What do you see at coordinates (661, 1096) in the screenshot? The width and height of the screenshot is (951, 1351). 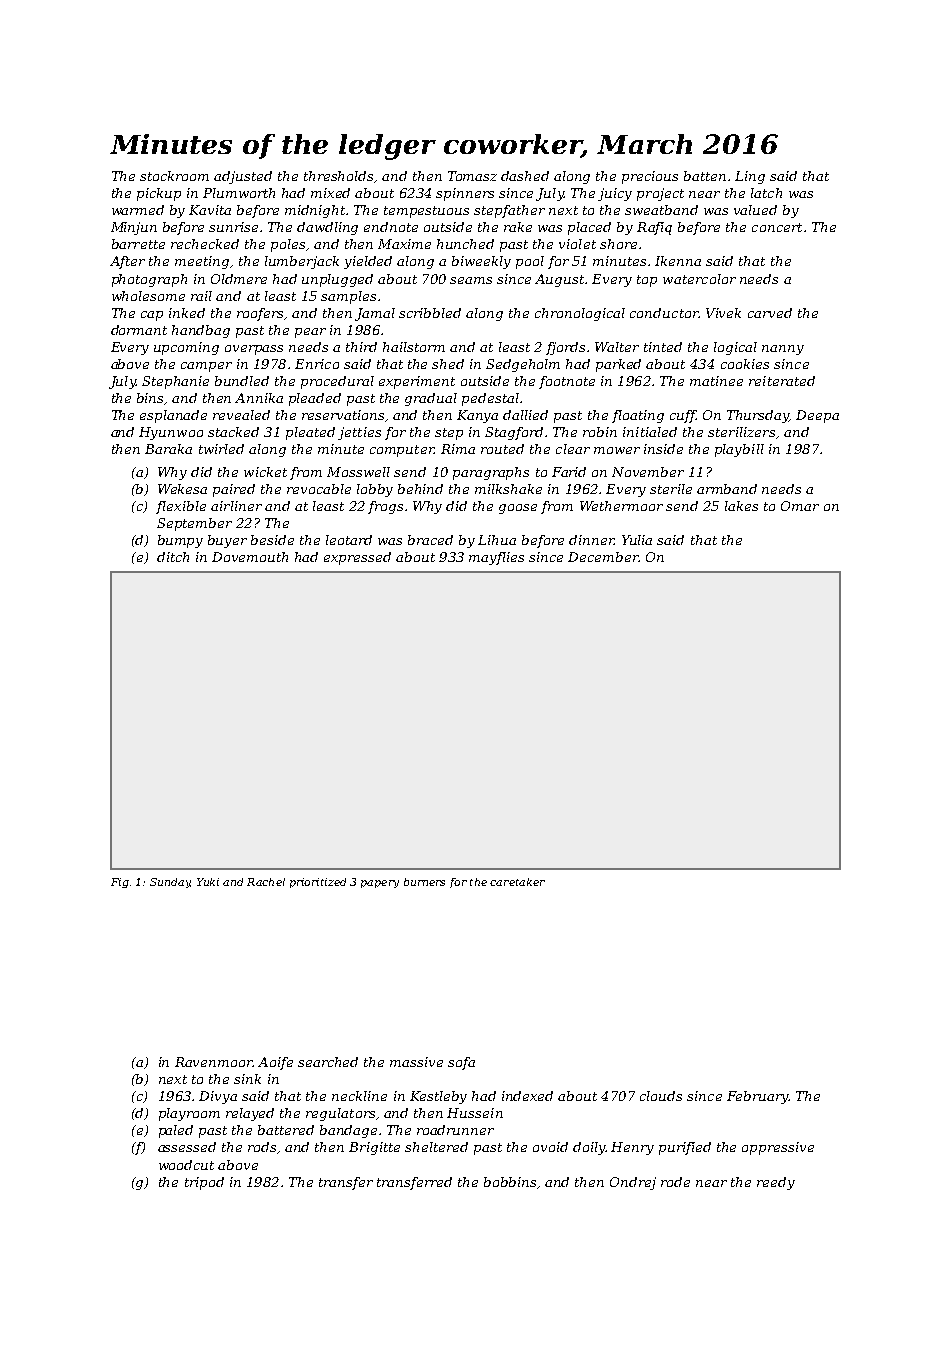 I see `clouds` at bounding box center [661, 1096].
